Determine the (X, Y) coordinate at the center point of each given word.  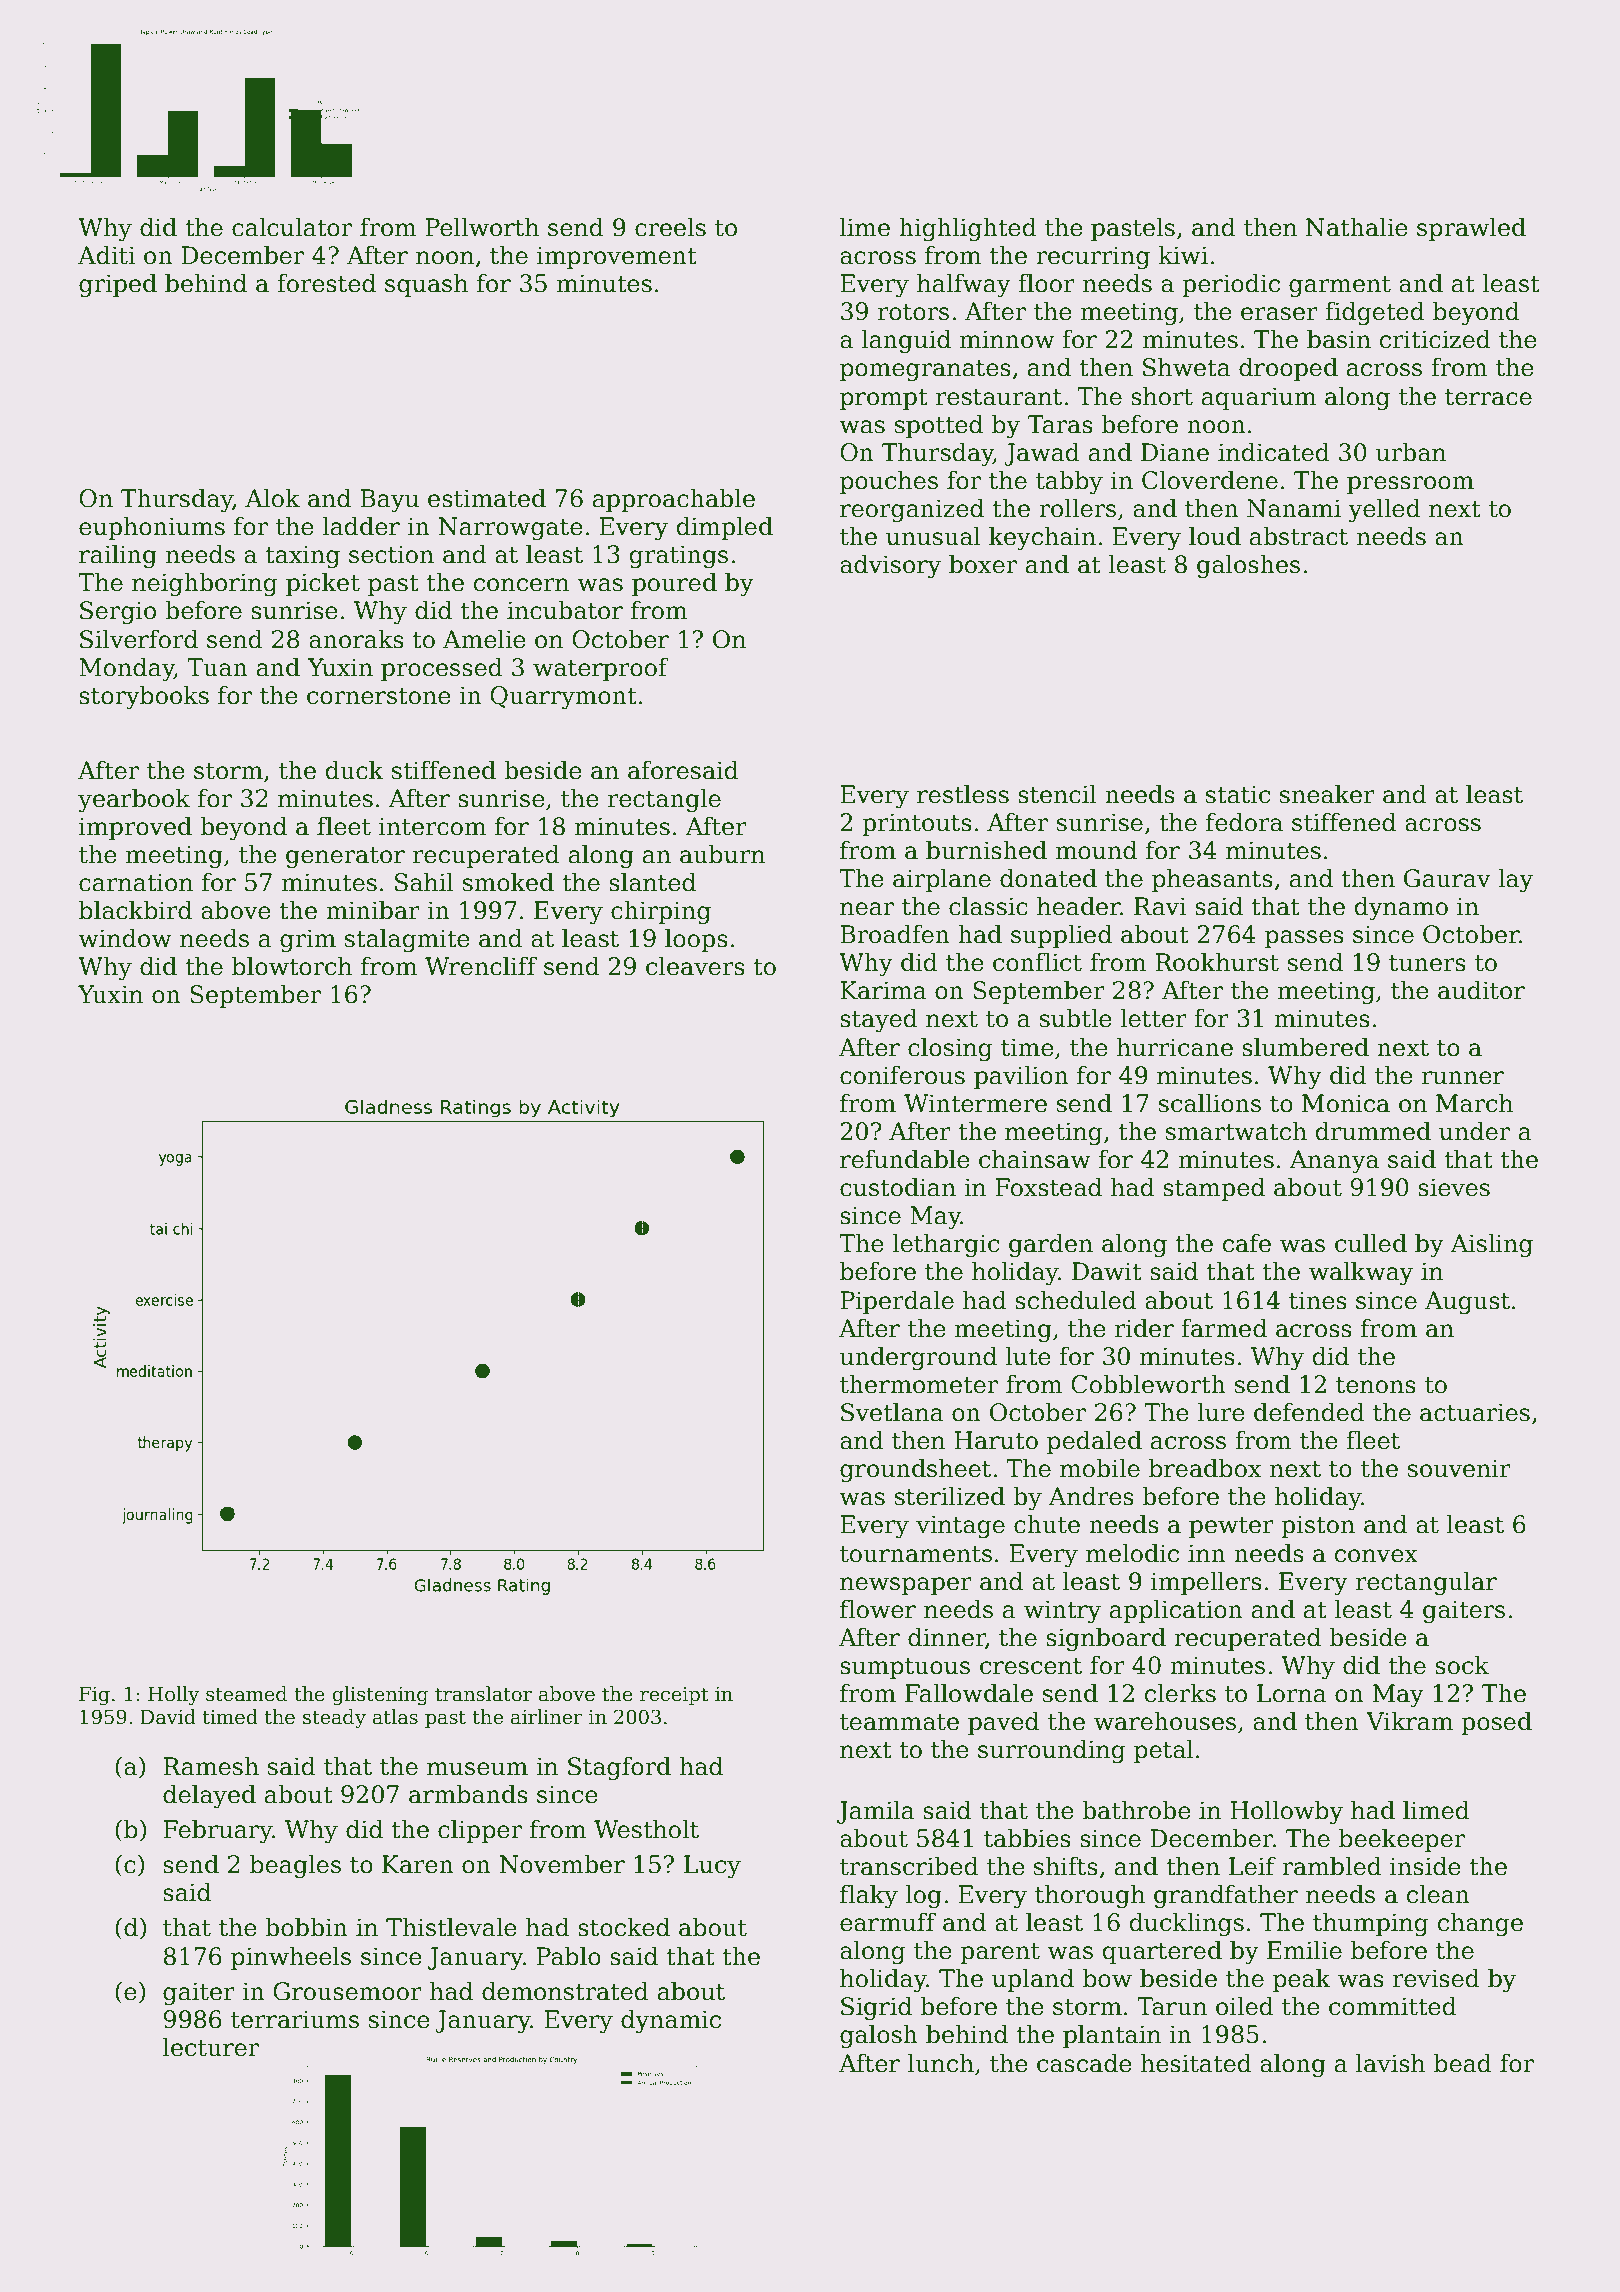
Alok (272, 498)
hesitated (1196, 2063)
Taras (1060, 424)
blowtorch (292, 966)
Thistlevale (451, 1927)
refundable (905, 1159)
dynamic (671, 2021)
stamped (1214, 1189)
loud (1215, 536)
